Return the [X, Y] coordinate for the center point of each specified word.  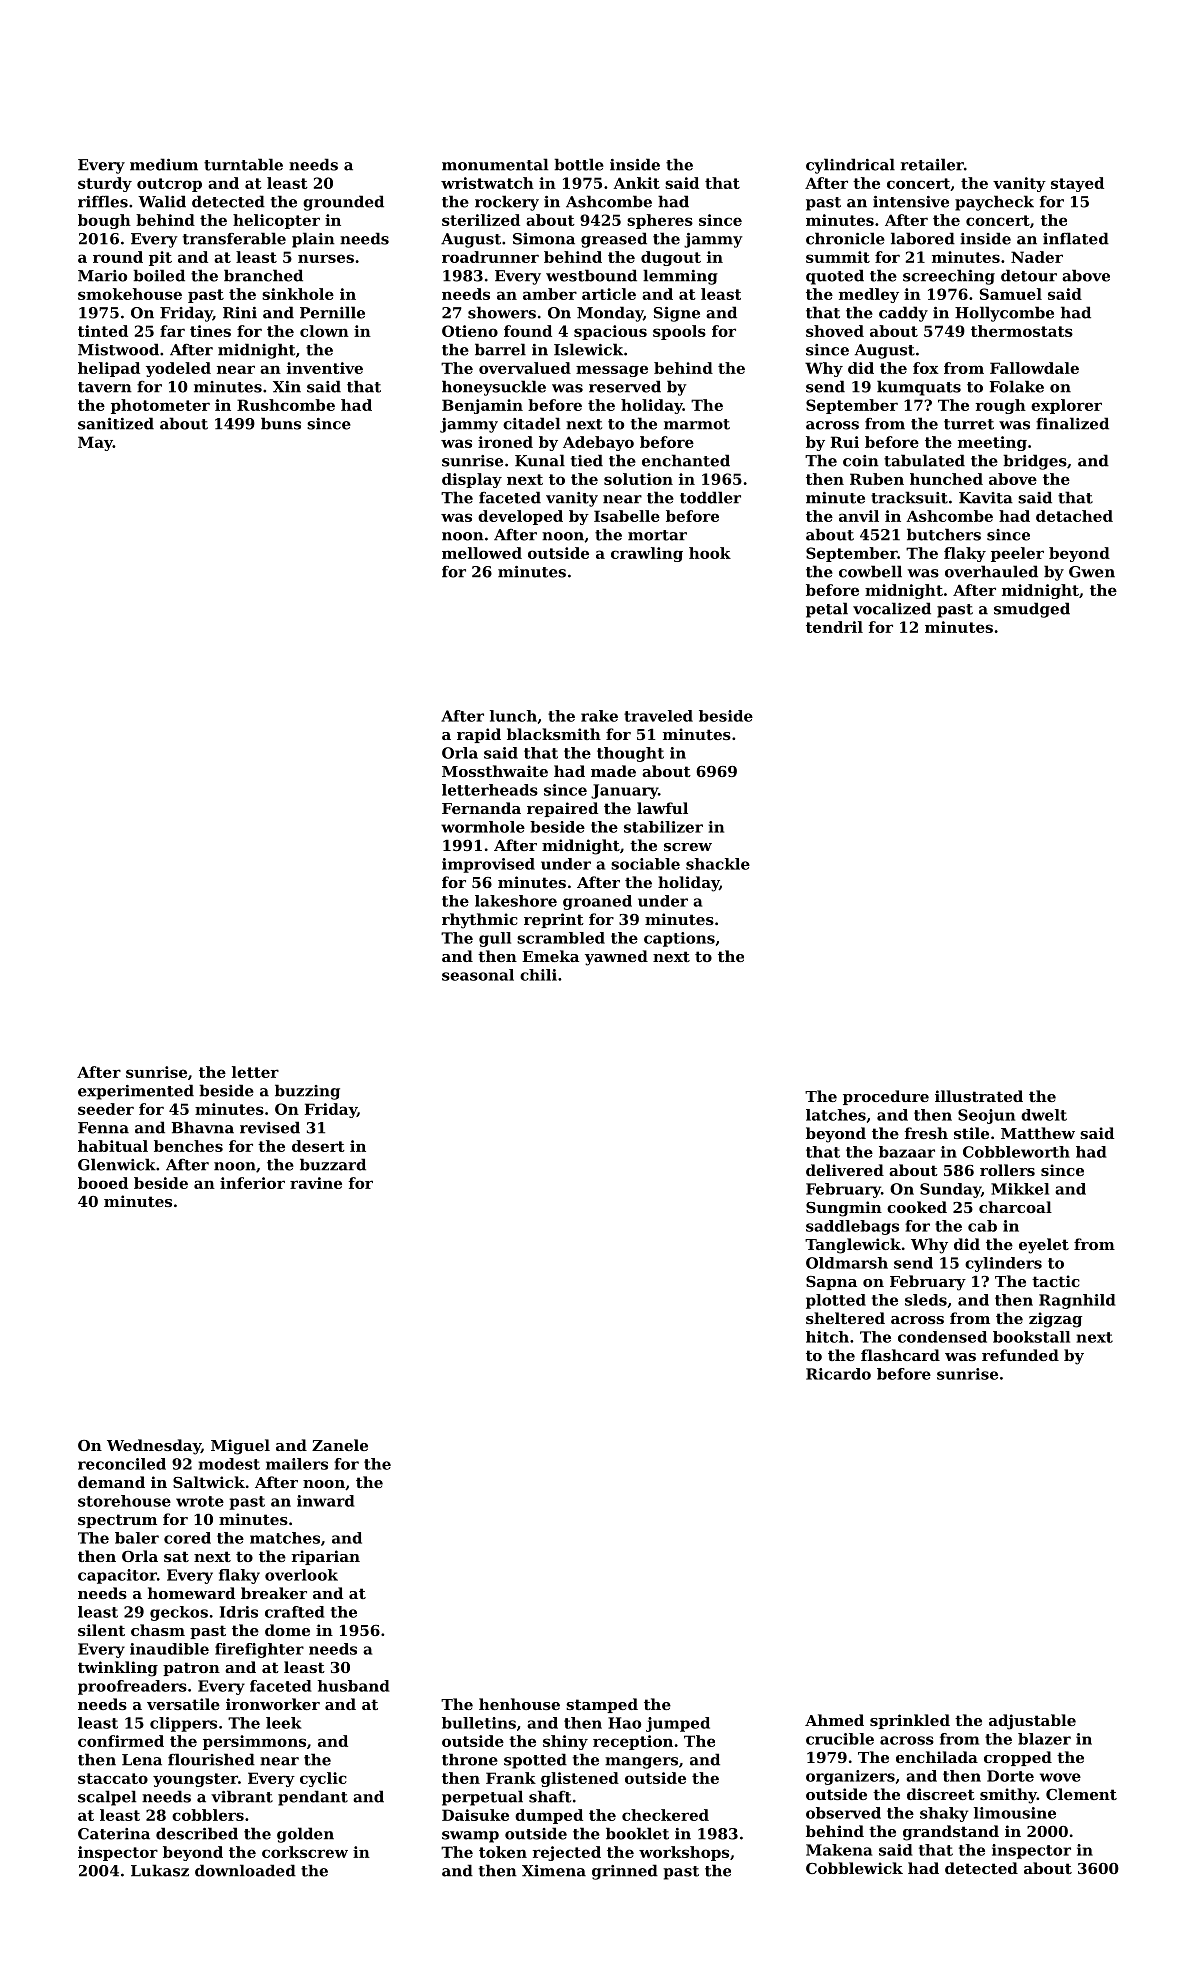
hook [710, 553]
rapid [479, 735]
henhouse [519, 1704]
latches [836, 1115]
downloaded [245, 1870]
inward [326, 1501]
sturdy [105, 184]
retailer [932, 164]
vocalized [892, 608]
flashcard [900, 1355]
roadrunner [490, 257]
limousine [1015, 1813]
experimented [136, 1092]
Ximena [554, 1871]
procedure [886, 1097]
